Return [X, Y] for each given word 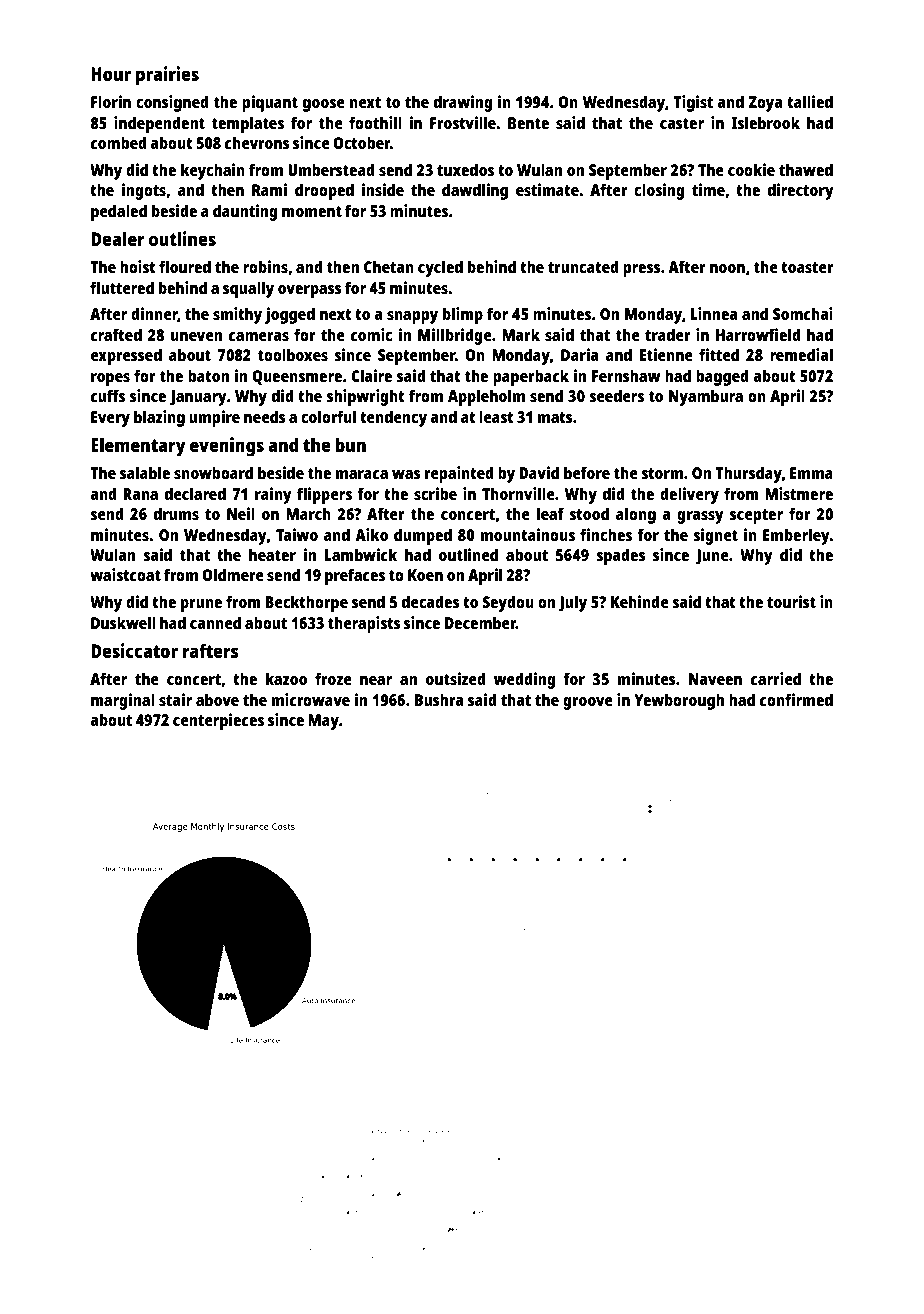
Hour [111, 74]
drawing [463, 103]
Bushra [439, 699]
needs [265, 416]
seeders [616, 395]
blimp [463, 315]
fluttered [122, 287]
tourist [791, 601]
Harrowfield [758, 334]
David [539, 472]
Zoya [765, 104]
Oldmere [233, 574]
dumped [423, 536]
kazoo [286, 678]
